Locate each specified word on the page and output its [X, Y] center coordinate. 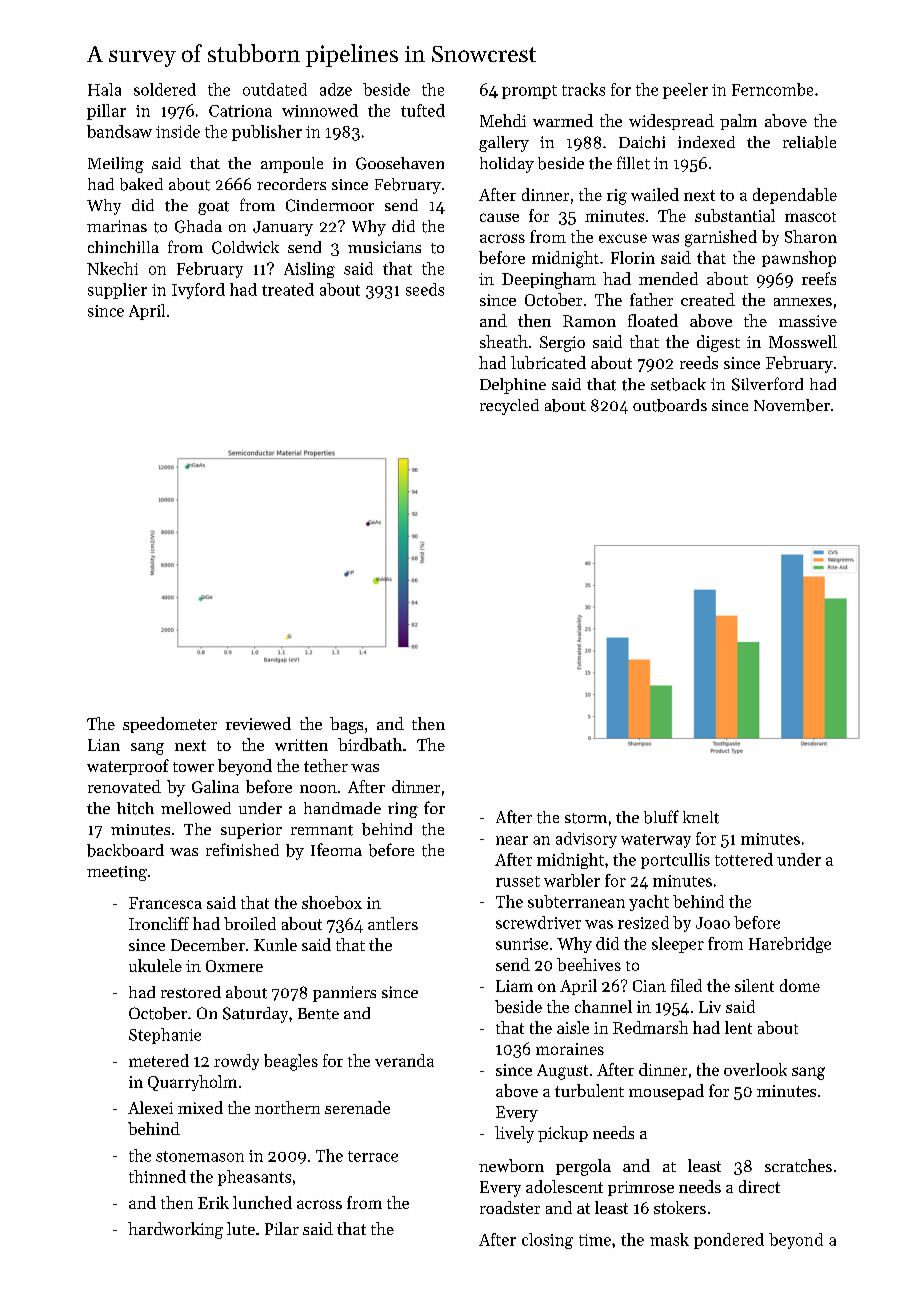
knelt [701, 817]
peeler [685, 91]
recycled [509, 407]
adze [336, 89]
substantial [735, 215]
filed [686, 985]
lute [241, 1228]
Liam [514, 986]
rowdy [236, 1062]
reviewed [258, 723]
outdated [275, 89]
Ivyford [198, 291]
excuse [623, 238]
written [301, 745]
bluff [661, 817]
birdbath [370, 744]
